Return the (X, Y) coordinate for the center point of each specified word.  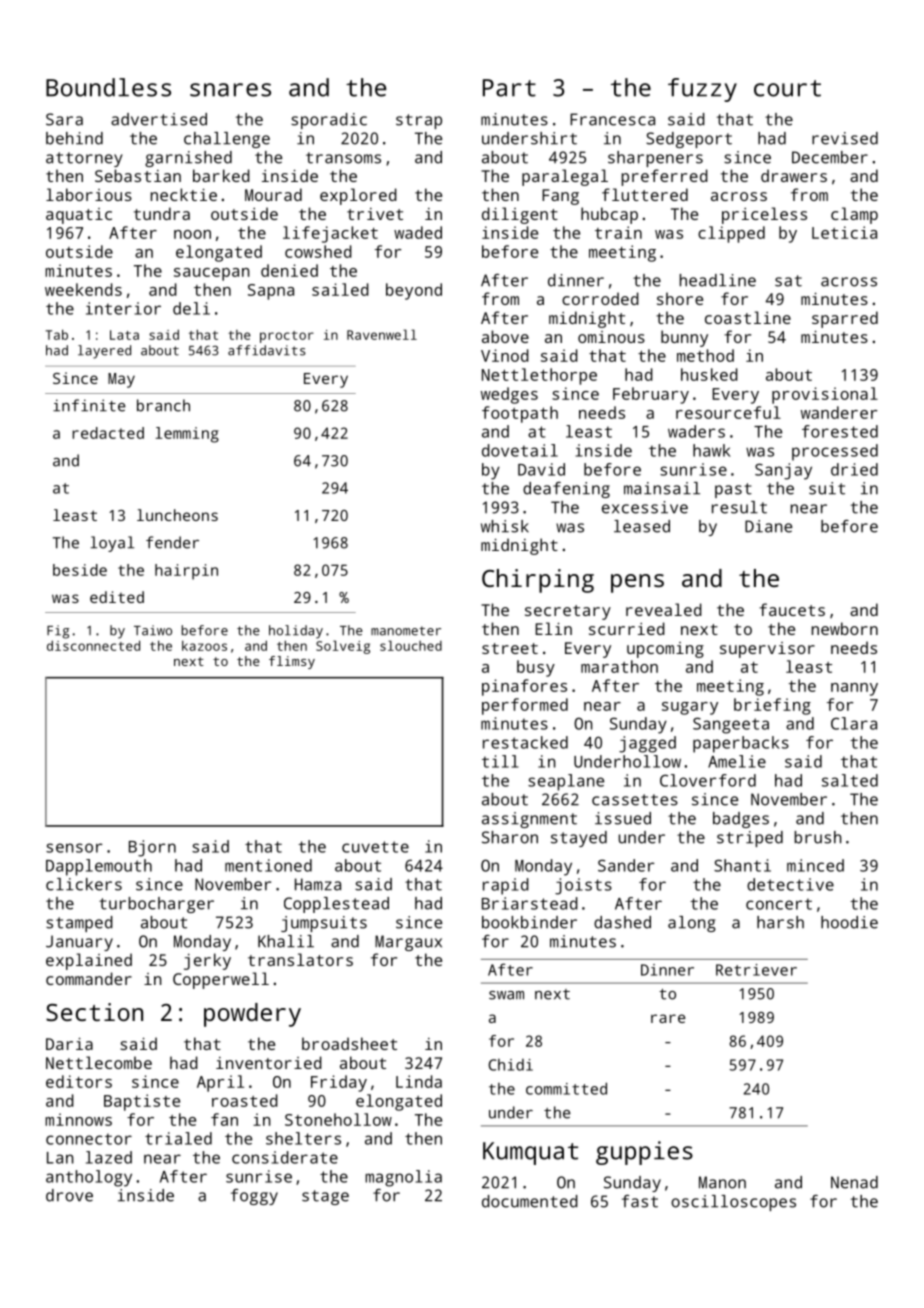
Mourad (273, 194)
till (500, 761)
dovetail (520, 450)
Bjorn (152, 848)
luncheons (177, 515)
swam (506, 995)
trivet (375, 214)
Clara (854, 723)
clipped (731, 234)
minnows (78, 1119)
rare (668, 1018)
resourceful (728, 412)
